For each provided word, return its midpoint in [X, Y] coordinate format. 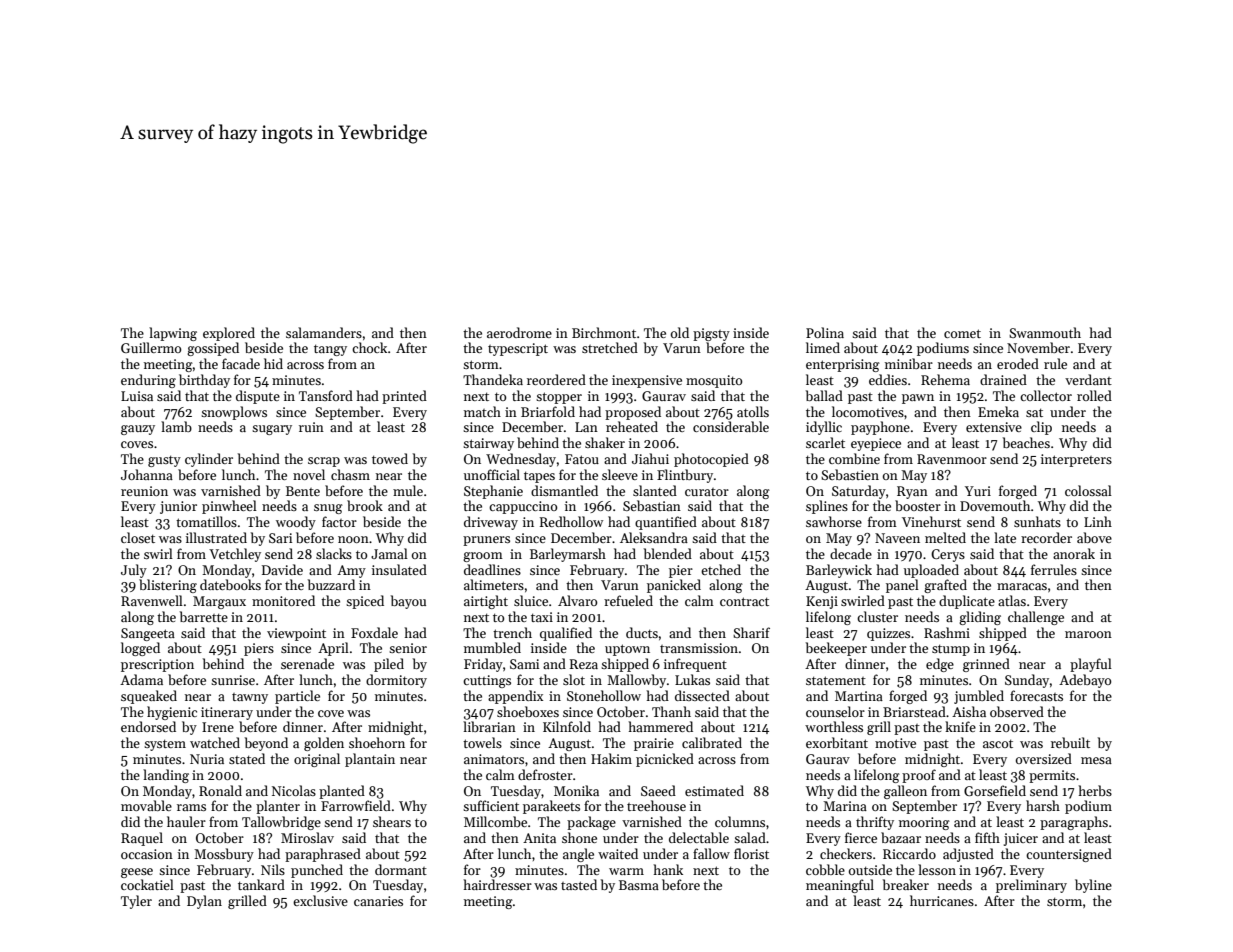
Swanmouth [1045, 332]
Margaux [219, 602]
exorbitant [837, 742]
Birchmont [604, 332]
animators [494, 759]
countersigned [1069, 855]
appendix [515, 697]
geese [137, 873]
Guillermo [151, 347]
